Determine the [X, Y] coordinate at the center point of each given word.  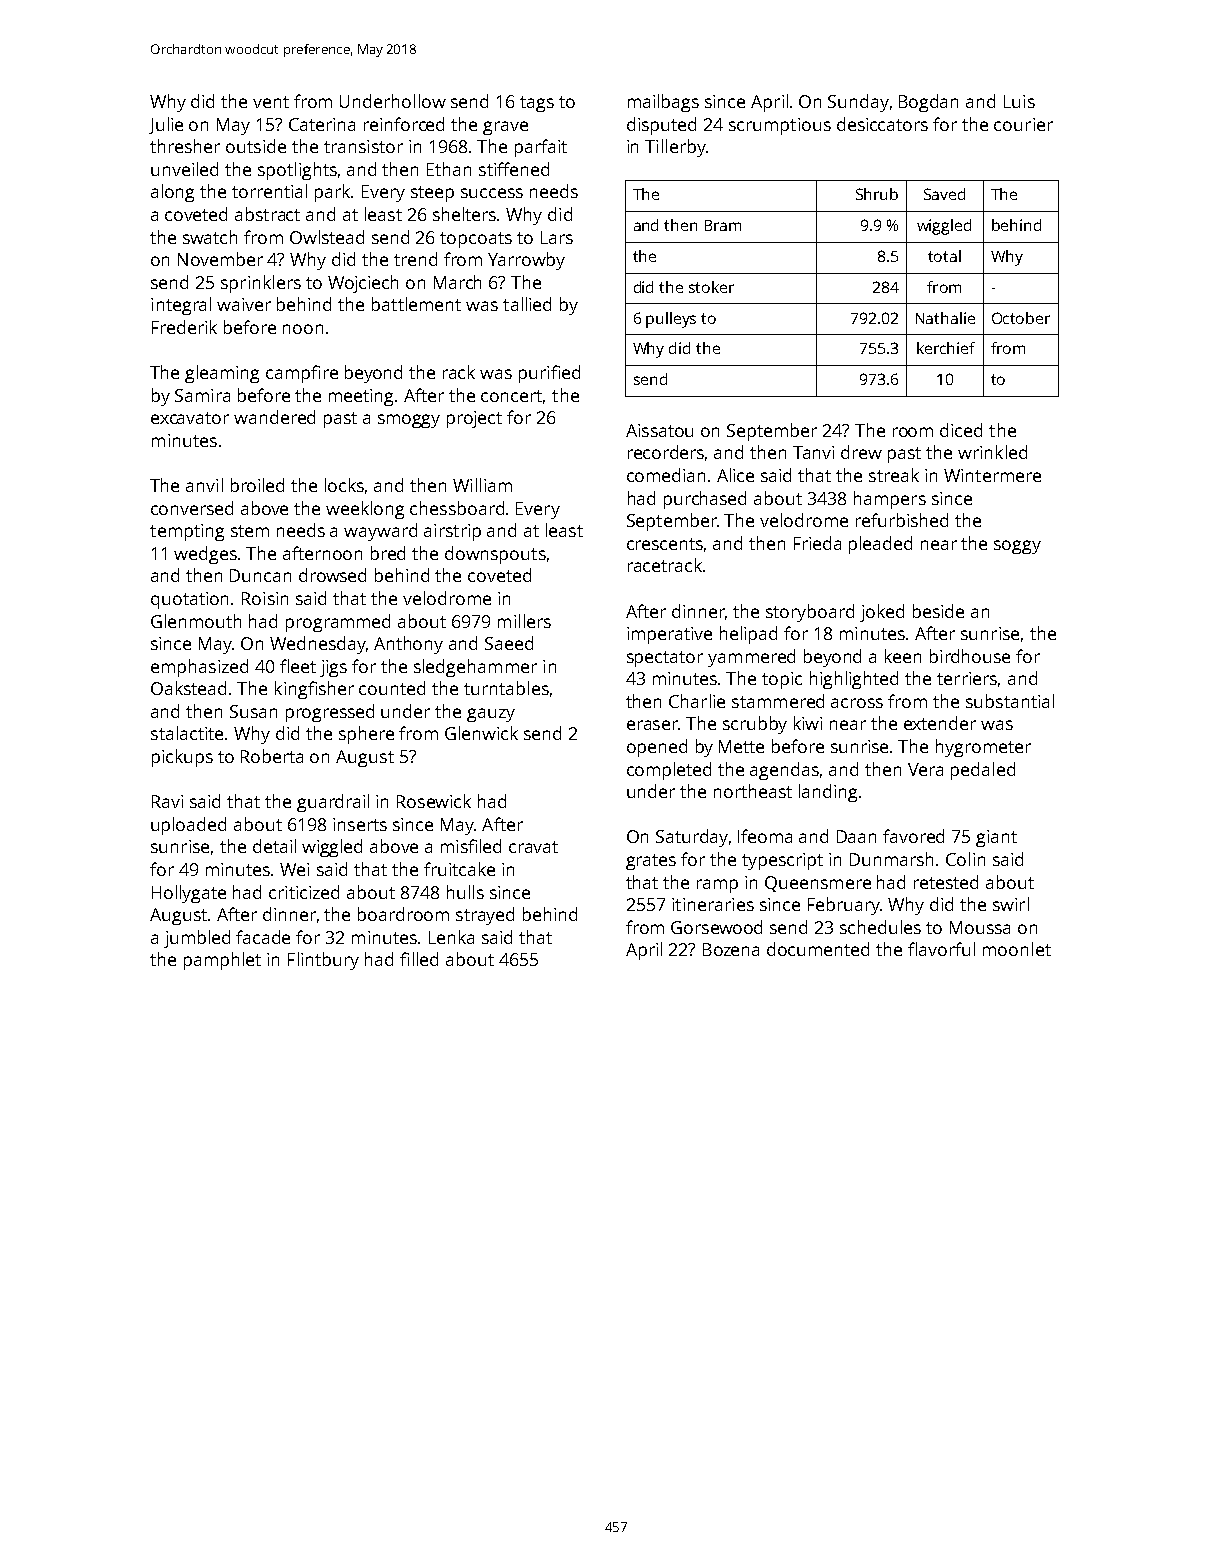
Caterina [322, 124]
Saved [944, 194]
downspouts [495, 555]
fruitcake [459, 869]
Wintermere [992, 475]
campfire [302, 374]
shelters [465, 214]
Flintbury [323, 961]
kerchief [946, 348]
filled [419, 959]
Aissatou [659, 430]
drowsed [332, 575]
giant [996, 838]
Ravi [167, 801]
